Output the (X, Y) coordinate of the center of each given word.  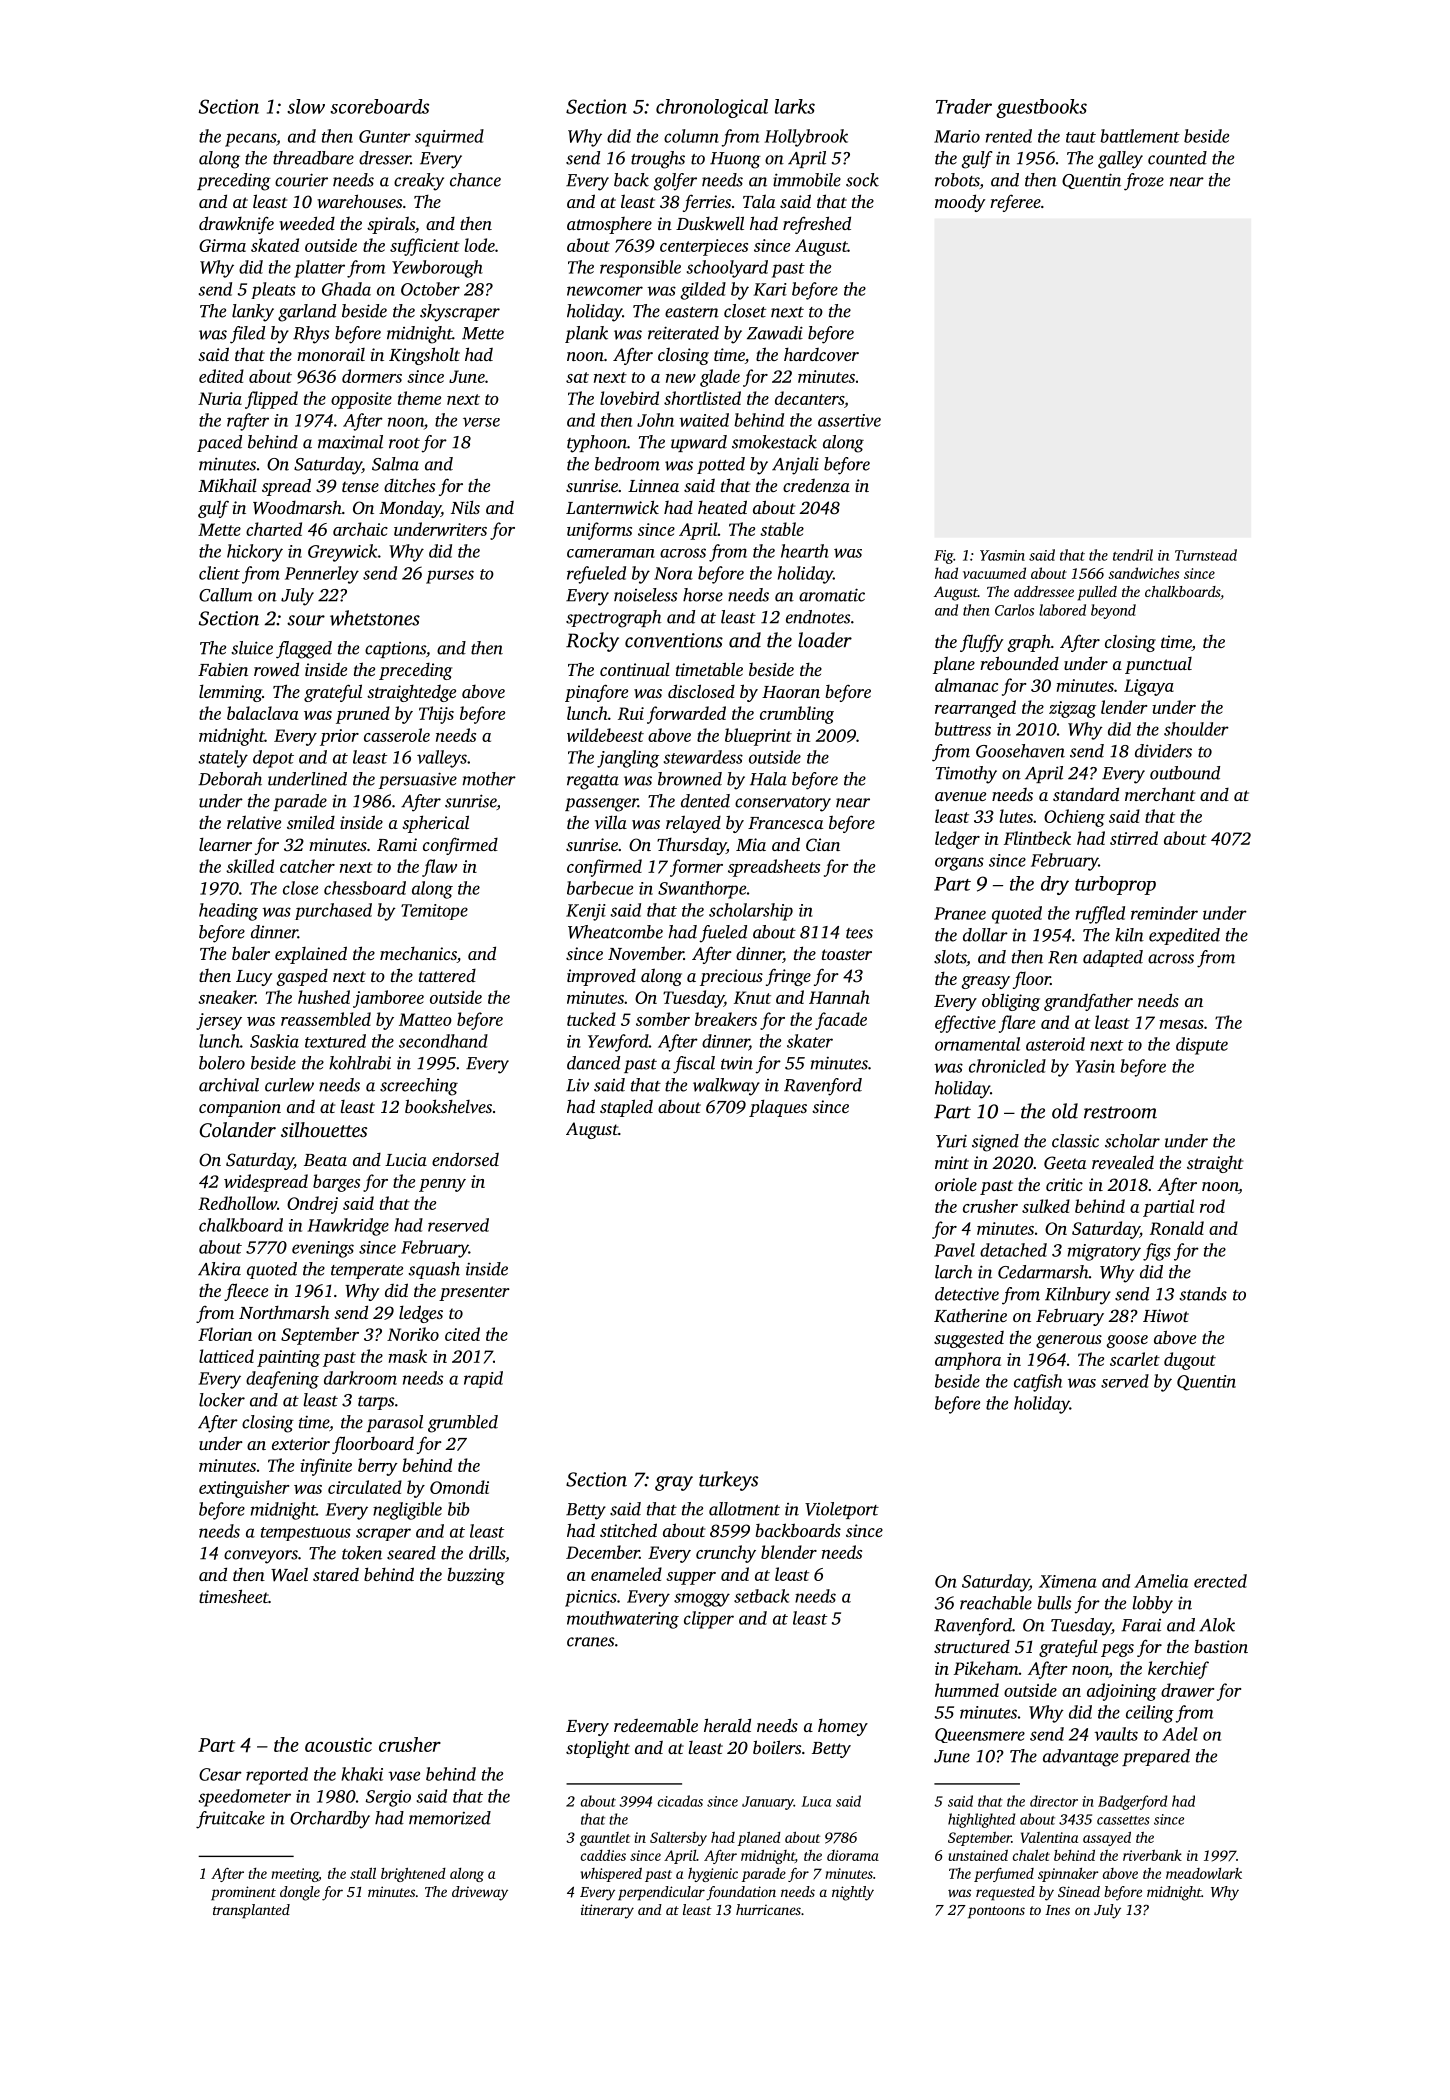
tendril (1133, 555)
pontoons (996, 1912)
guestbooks (1041, 108)
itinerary (607, 1911)
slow (306, 106)
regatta (593, 782)
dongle (300, 1893)
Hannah (839, 997)
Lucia (406, 1159)
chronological (712, 108)
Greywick (342, 553)
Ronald (1177, 1228)
